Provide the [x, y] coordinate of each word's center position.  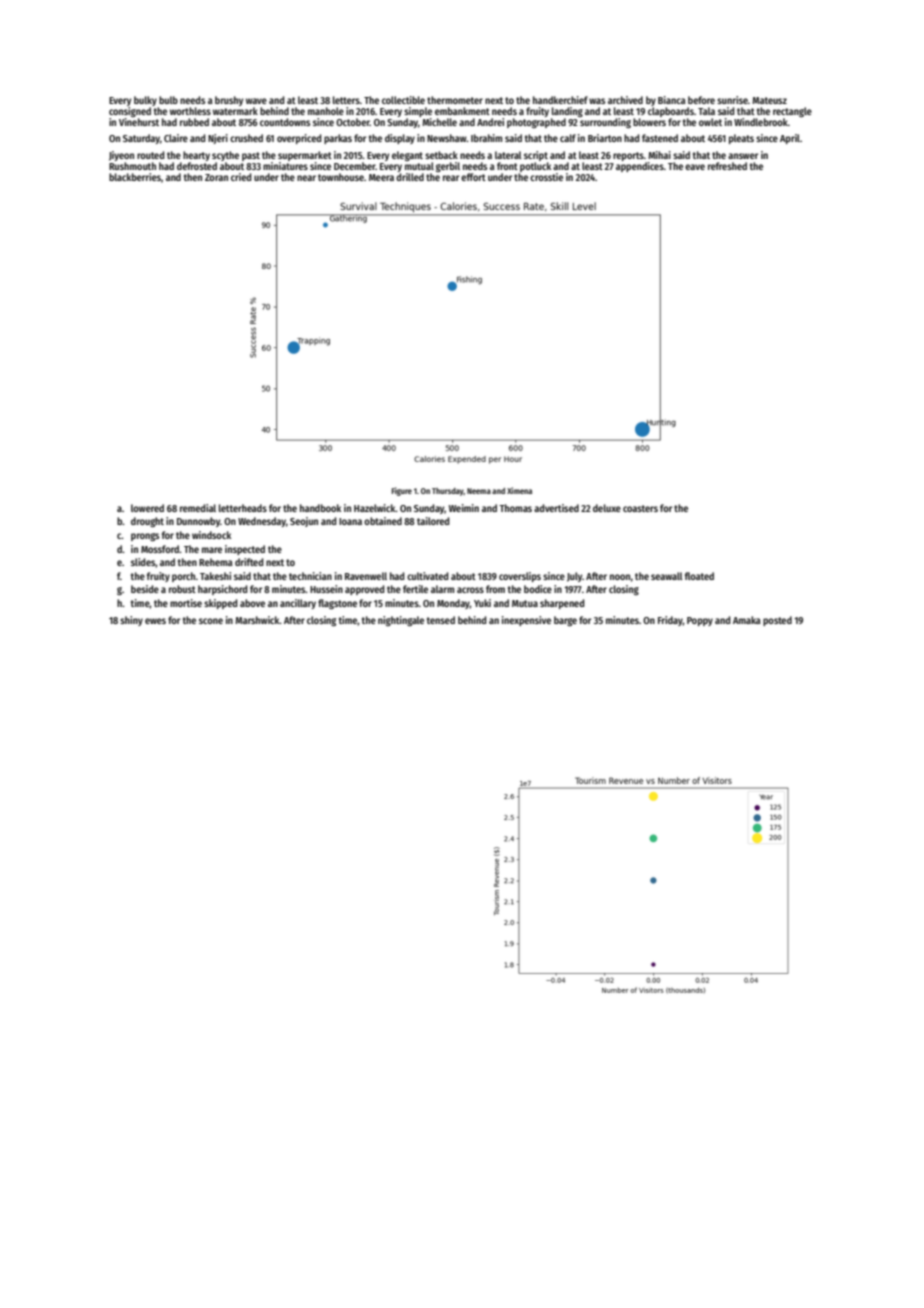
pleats [741, 139]
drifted [249, 562]
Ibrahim [486, 138]
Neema [479, 491]
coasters [640, 508]
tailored [433, 521]
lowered [147, 508]
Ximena [519, 490]
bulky [145, 101]
